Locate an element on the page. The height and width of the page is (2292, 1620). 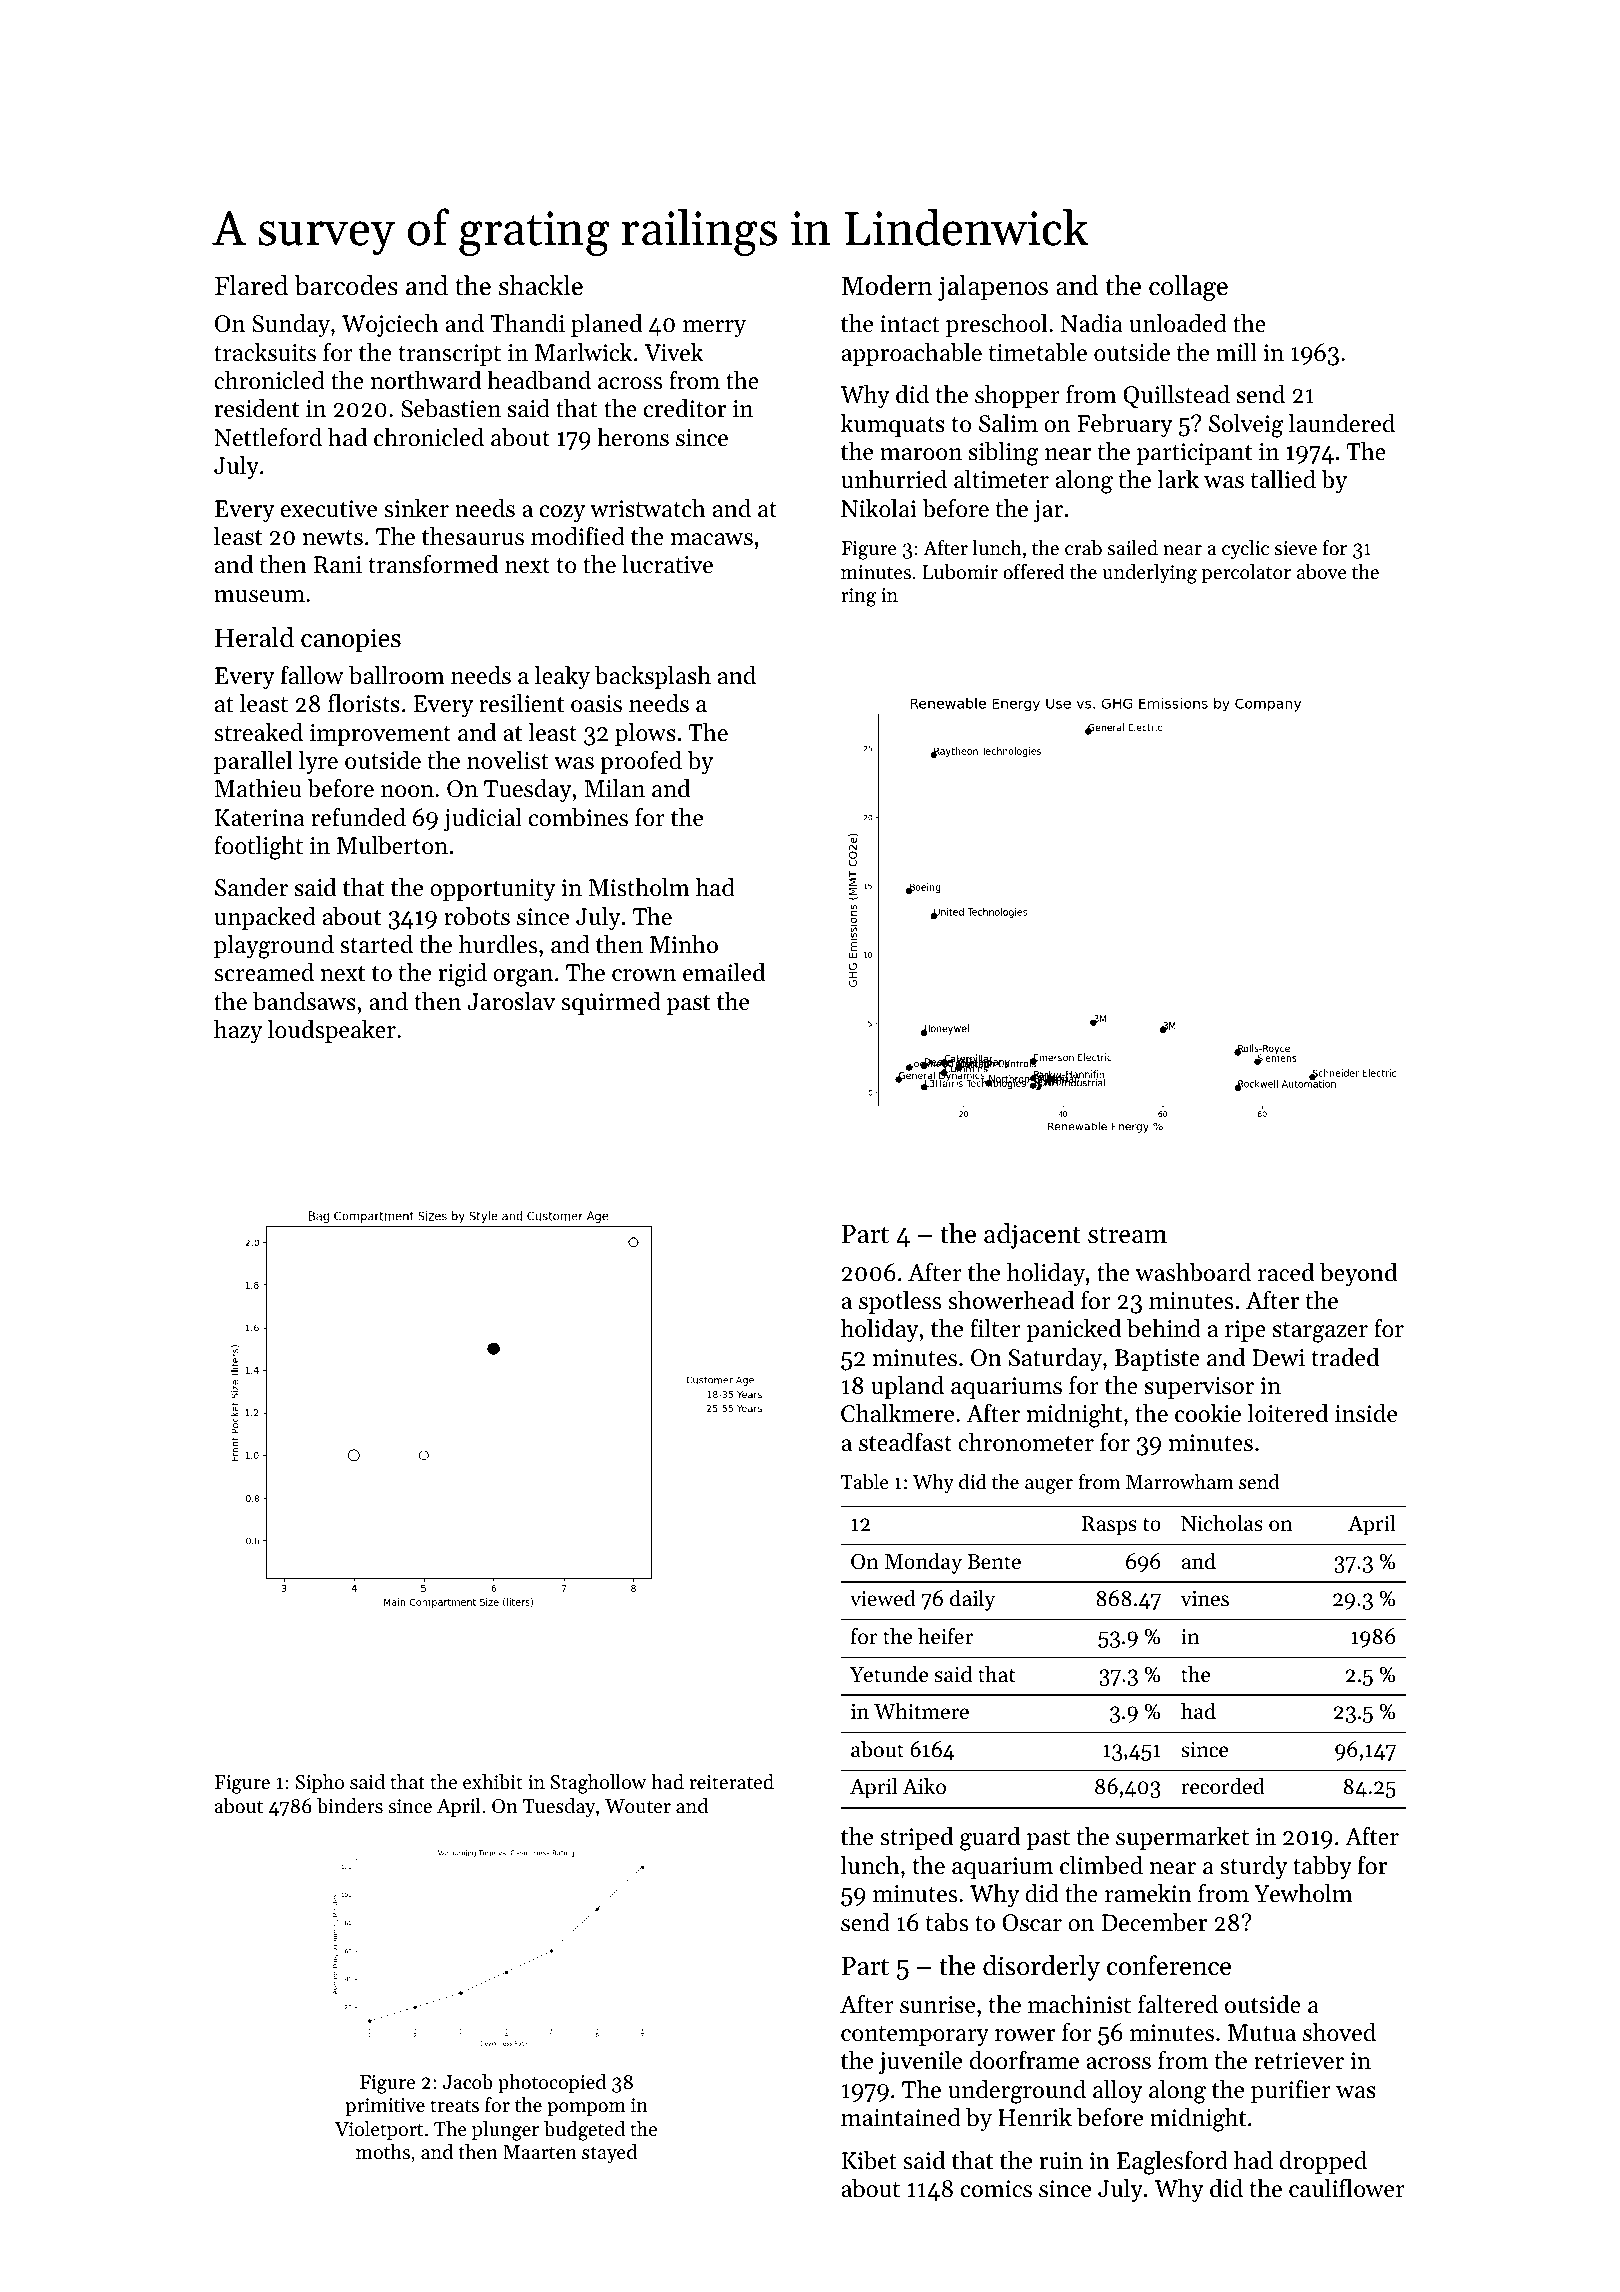
hazy is located at coordinates (238, 1031).
